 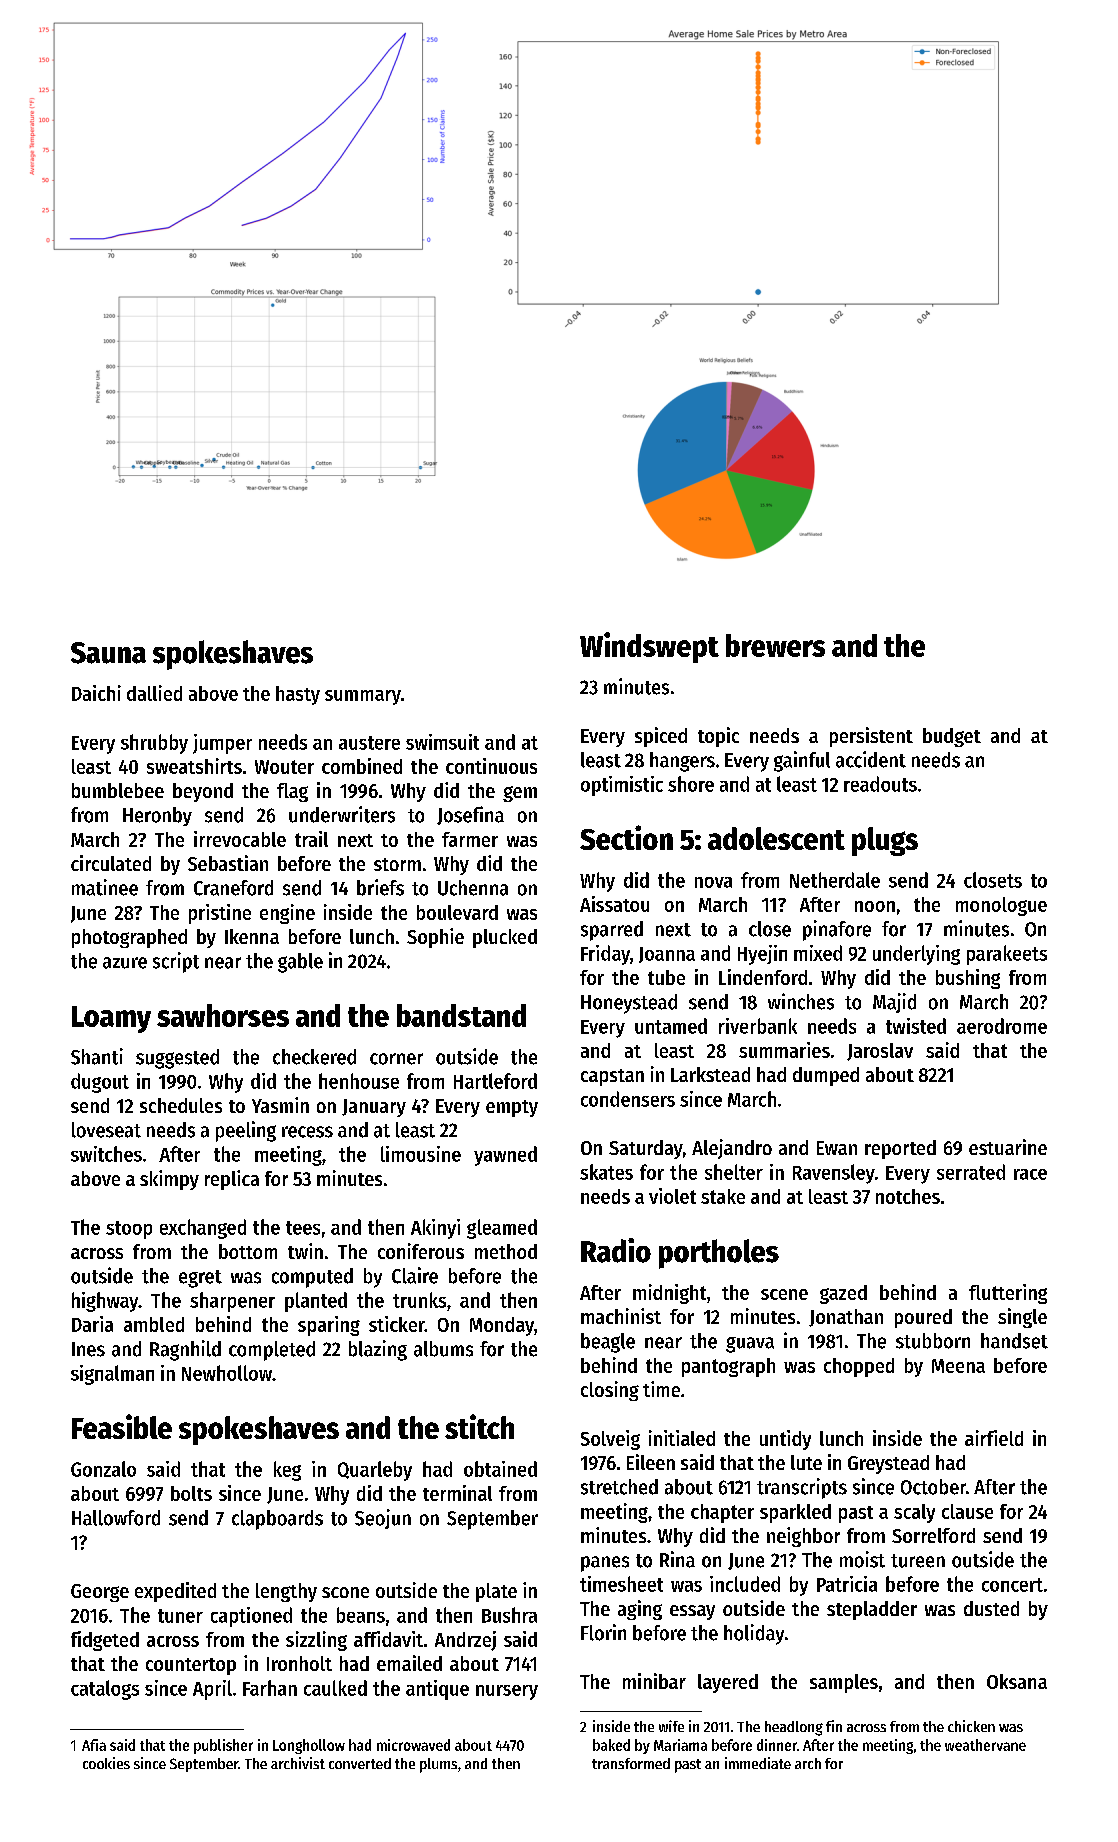 What do you see at coordinates (610, 1391) in the screenshot?
I see `closing` at bounding box center [610, 1391].
